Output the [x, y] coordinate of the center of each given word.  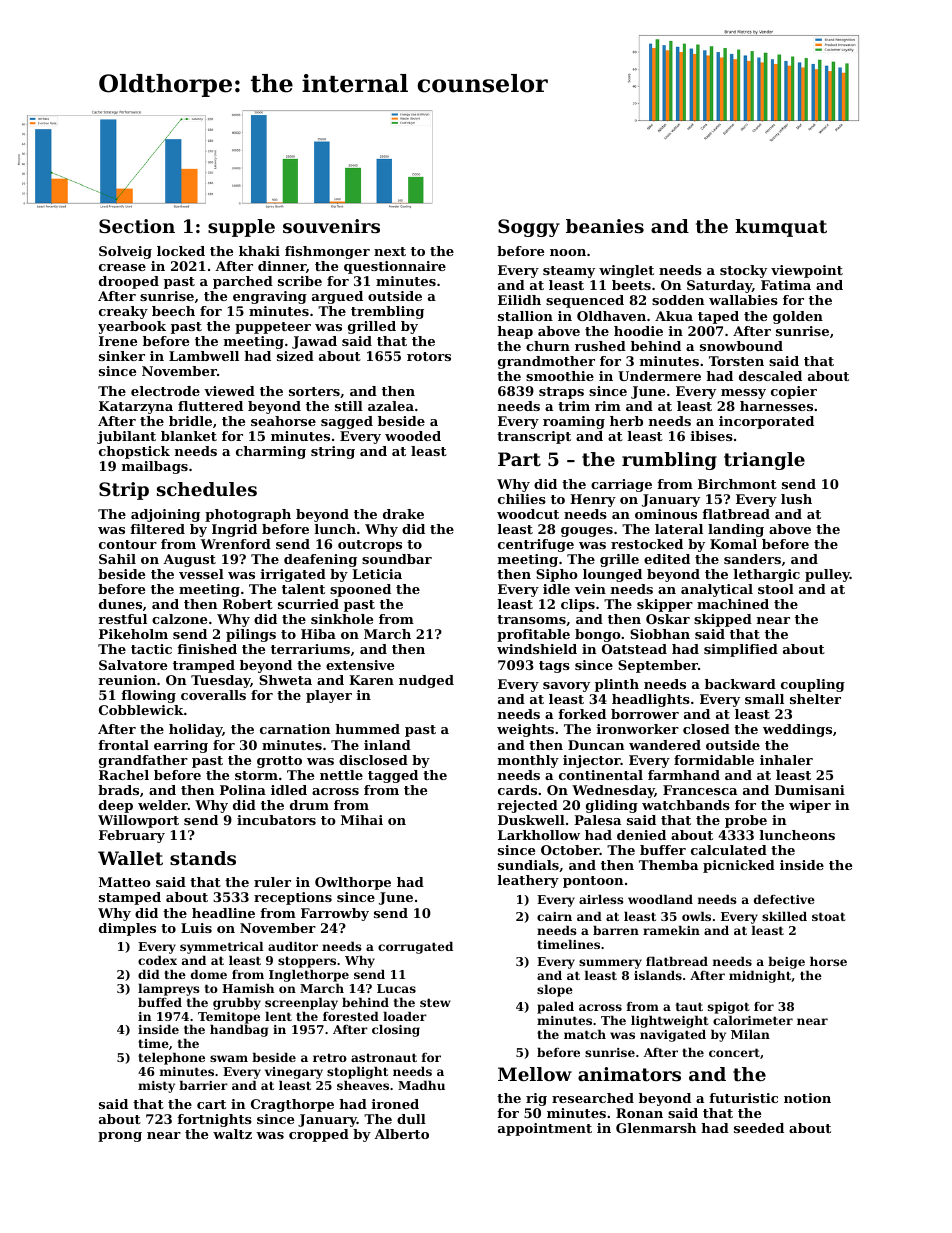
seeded [759, 1128]
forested [351, 1016]
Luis [196, 928]
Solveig [125, 252]
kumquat [781, 228]
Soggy [529, 228]
